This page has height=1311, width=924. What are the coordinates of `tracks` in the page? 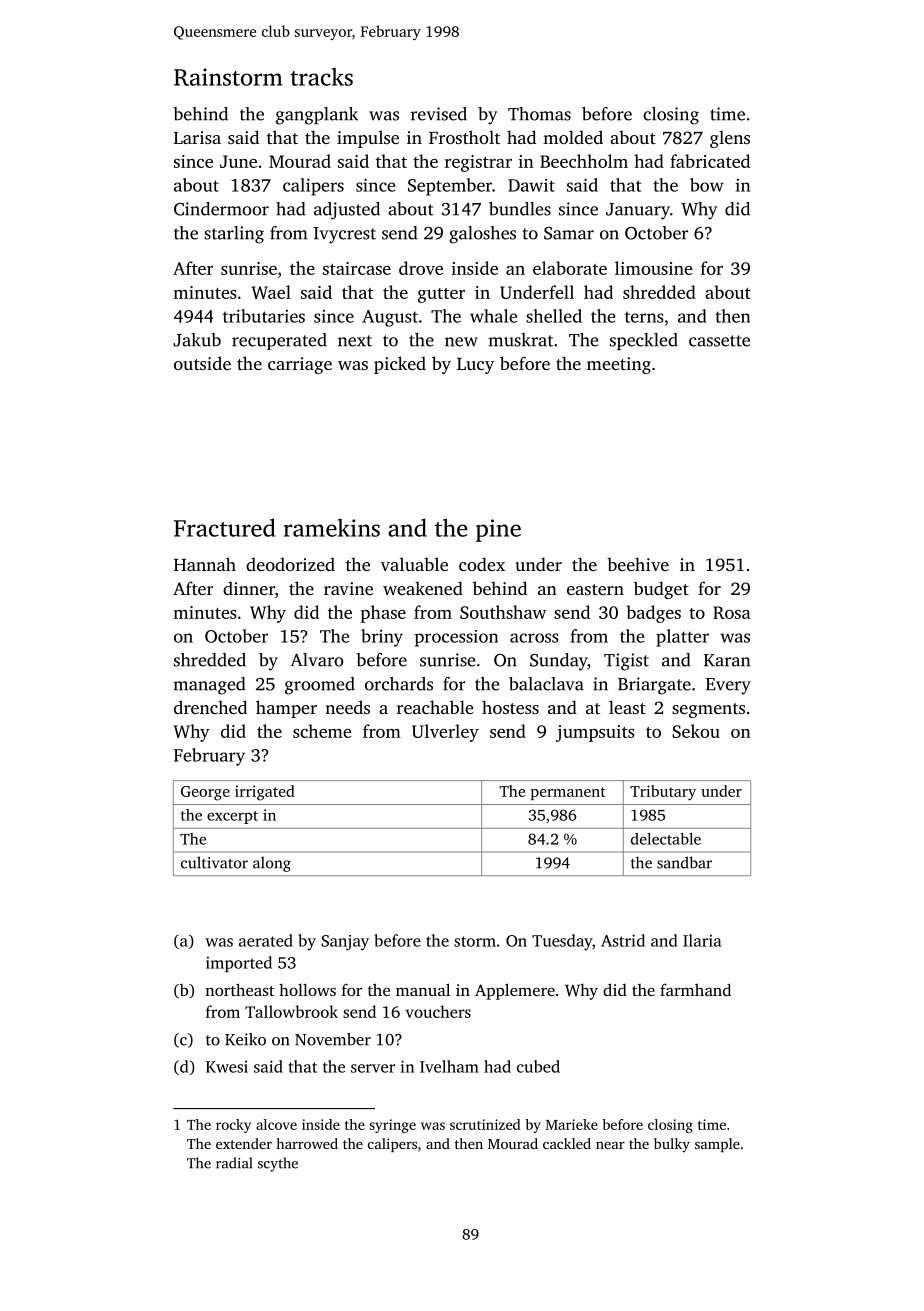 It's located at (321, 77).
